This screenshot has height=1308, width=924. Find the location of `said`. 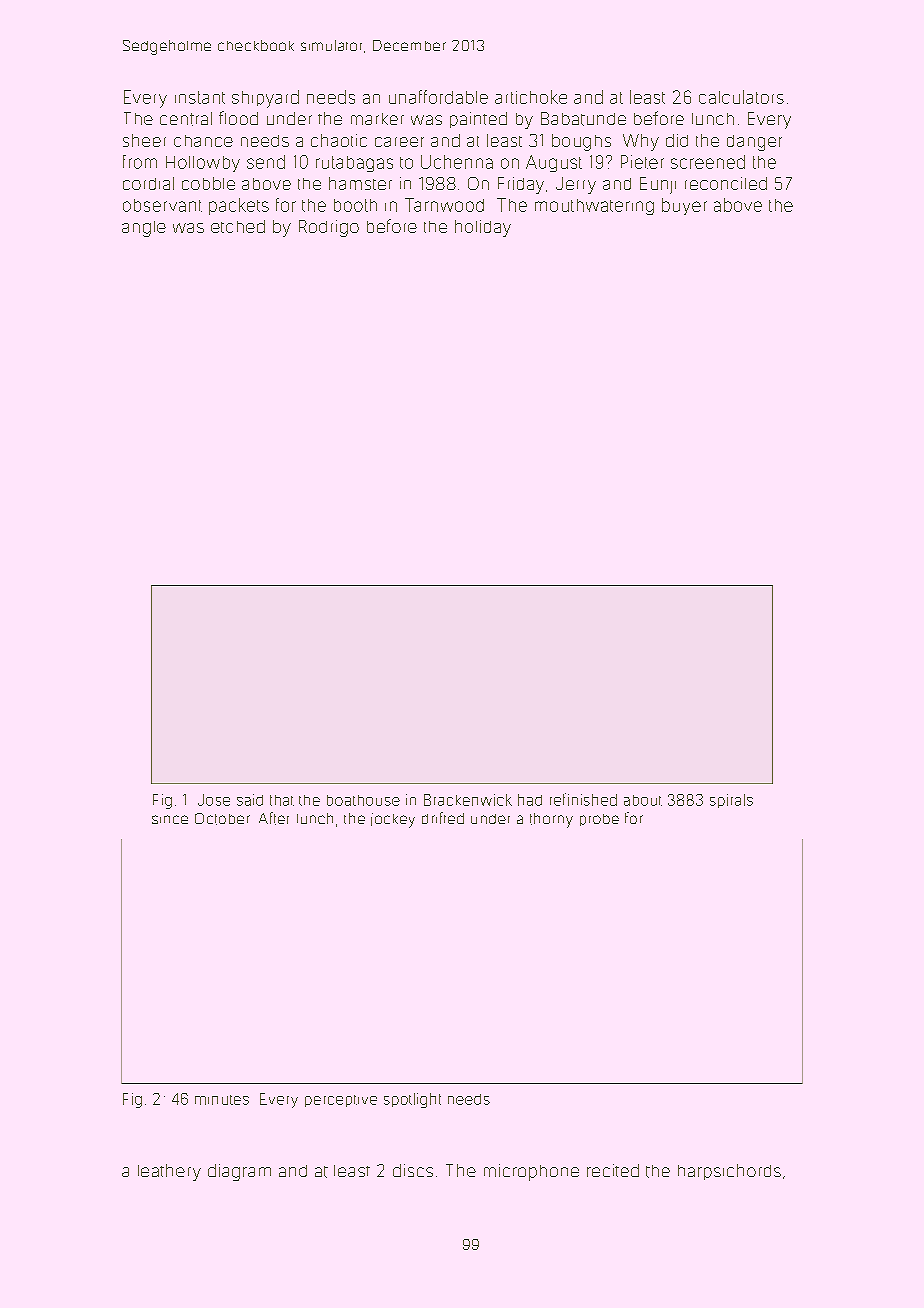

said is located at coordinates (250, 800).
